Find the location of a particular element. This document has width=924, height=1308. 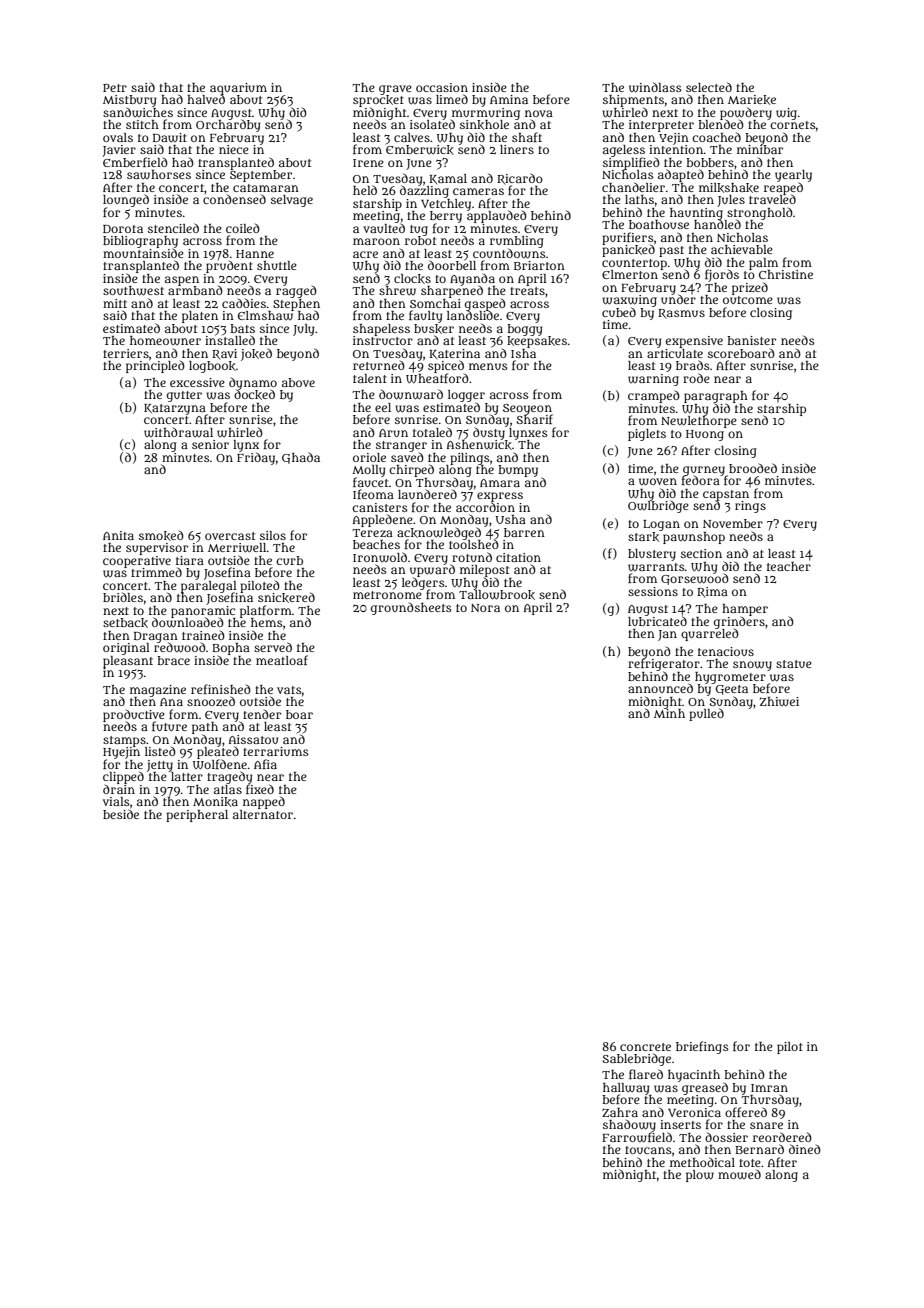

eel is located at coordinates (383, 407).
